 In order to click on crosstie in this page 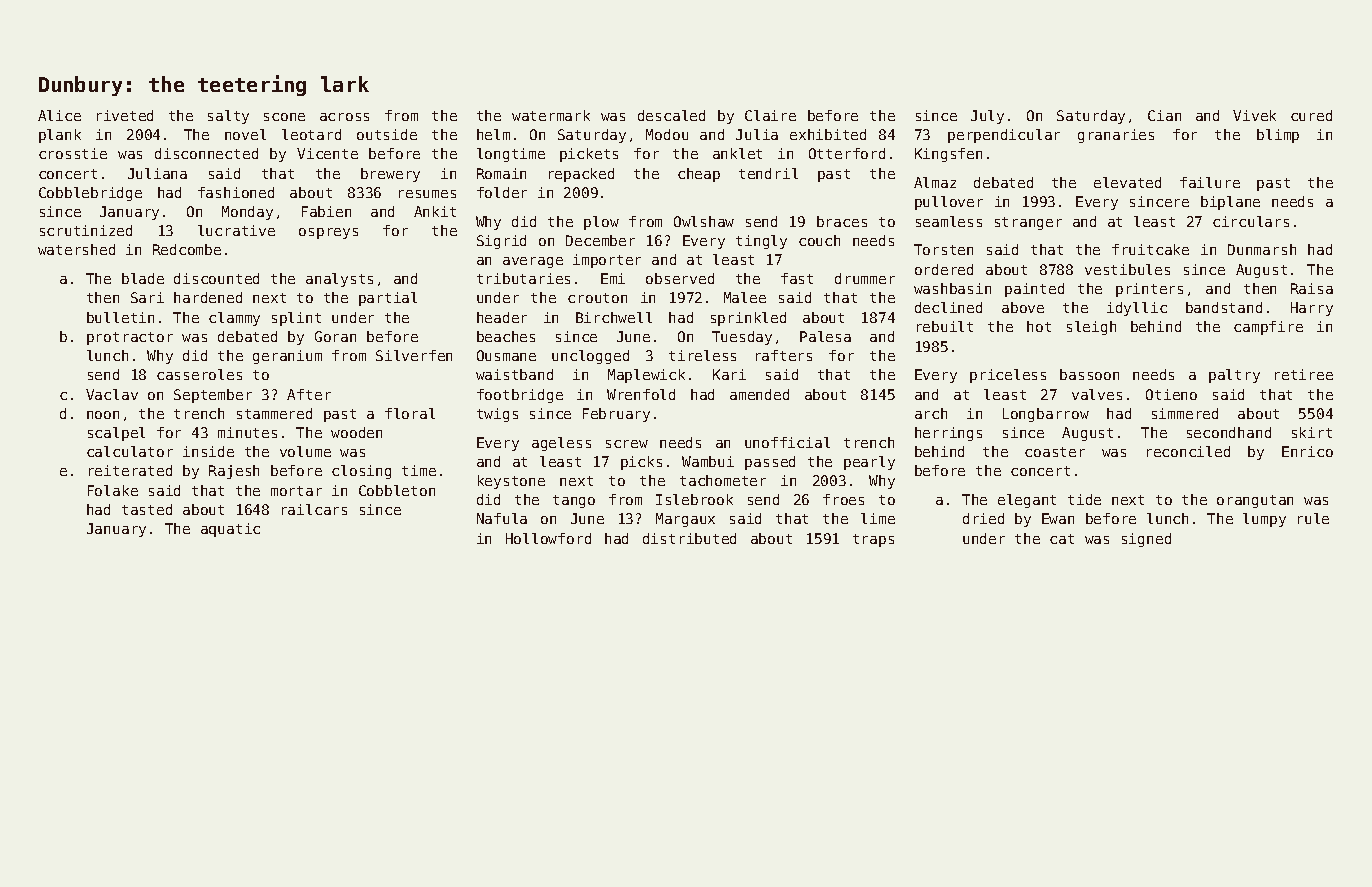, I will do `click(73, 153)`.
